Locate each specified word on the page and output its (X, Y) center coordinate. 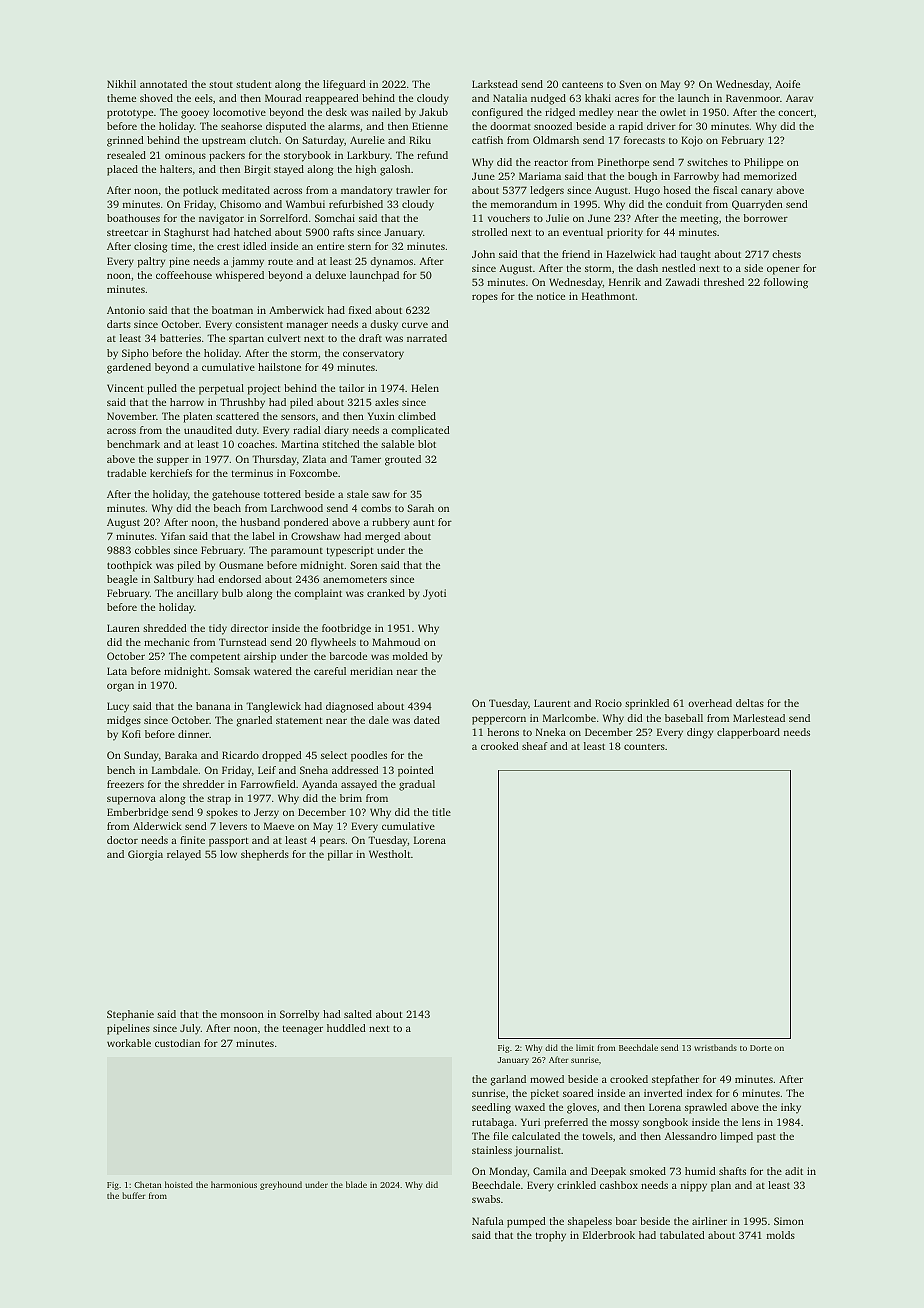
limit (585, 1047)
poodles (369, 756)
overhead (710, 703)
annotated (163, 84)
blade (356, 1184)
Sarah (420, 508)
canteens (582, 84)
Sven (630, 84)
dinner (193, 734)
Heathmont (609, 296)
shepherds (265, 855)
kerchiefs (171, 473)
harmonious (234, 1184)
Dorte (761, 1048)
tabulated (682, 1235)
